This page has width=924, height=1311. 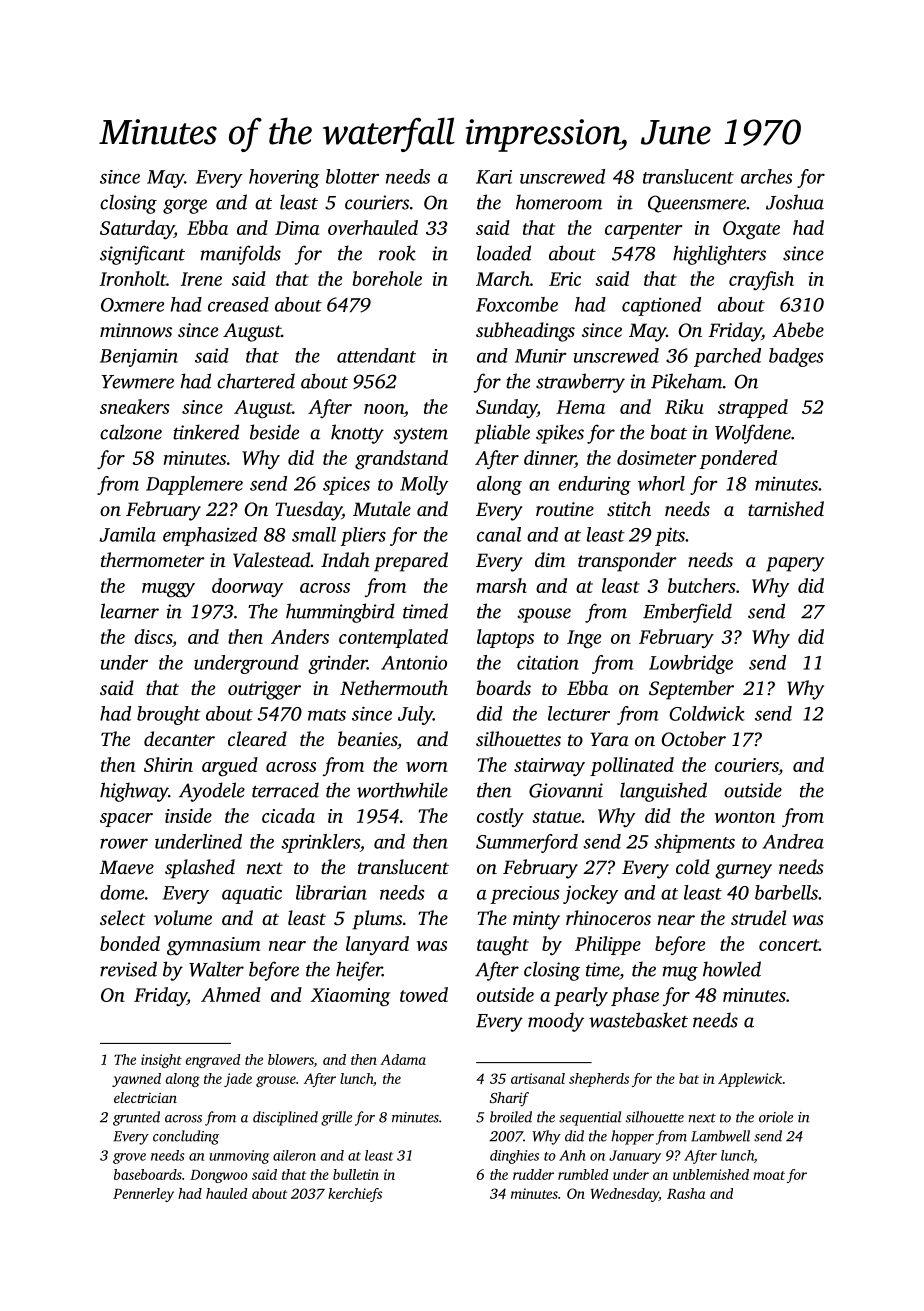 I want to click on arches, so click(x=766, y=176).
